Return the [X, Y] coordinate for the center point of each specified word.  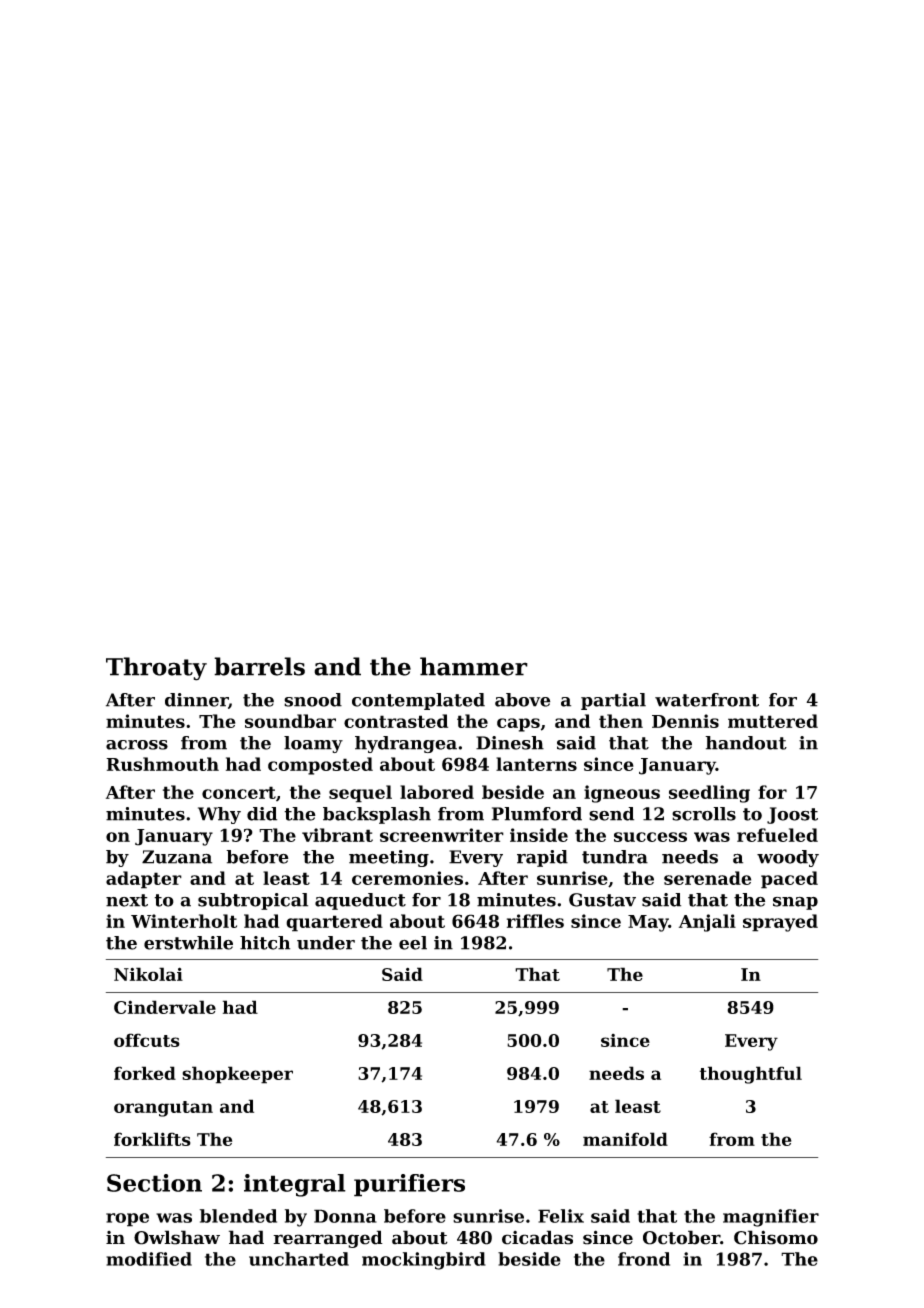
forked [145, 1073]
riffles [535, 921]
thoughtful [751, 1075]
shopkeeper [237, 1075]
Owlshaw [177, 1237]
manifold [625, 1139]
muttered [773, 721]
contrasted [396, 721]
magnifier [771, 1218]
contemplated [418, 701]
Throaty [156, 669]
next [127, 900]
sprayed [780, 923]
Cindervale [165, 1007]
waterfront [707, 700]
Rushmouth [162, 764]
